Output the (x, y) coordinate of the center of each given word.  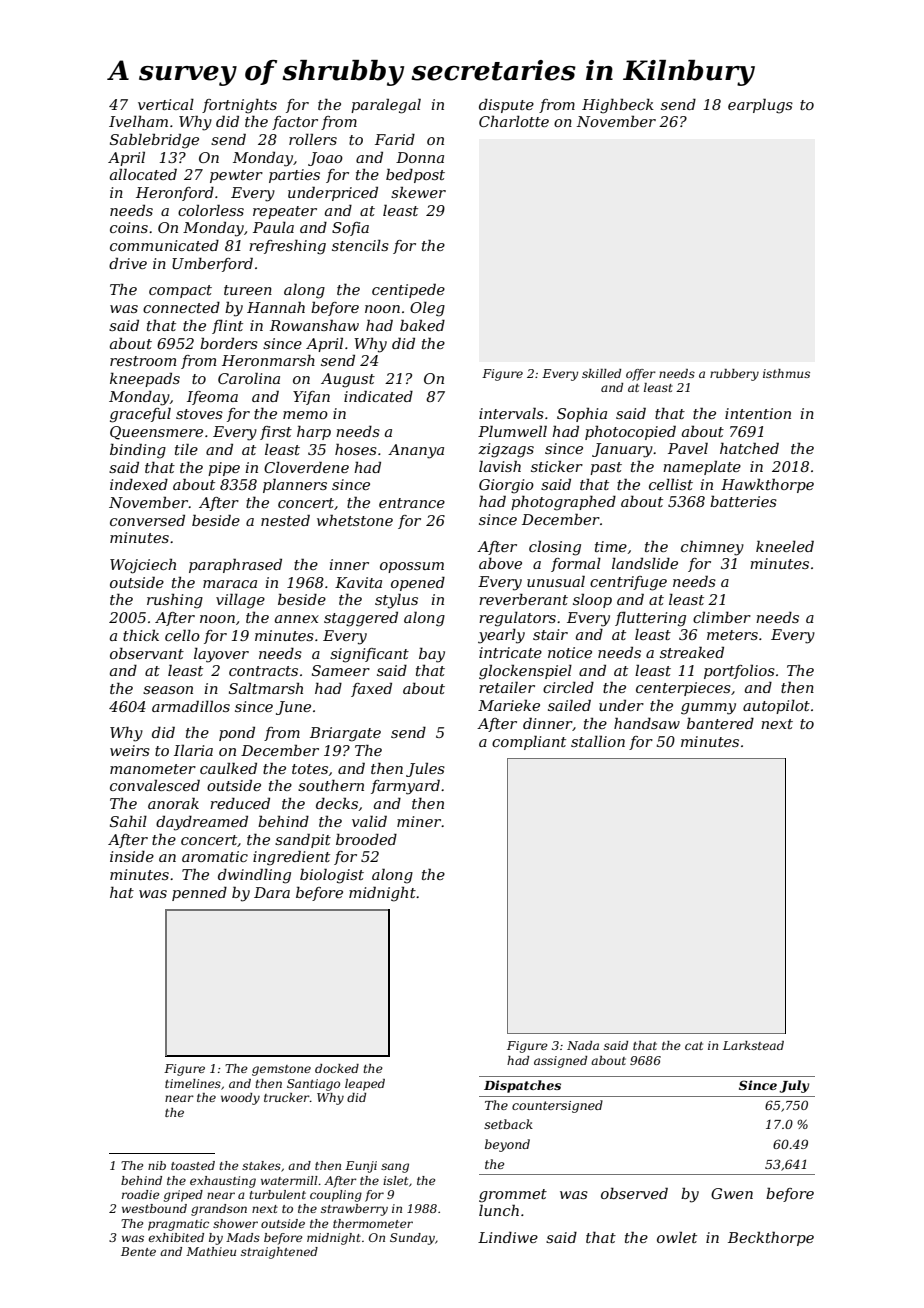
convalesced (155, 785)
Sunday (412, 1239)
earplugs (760, 106)
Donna (420, 157)
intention (758, 413)
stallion (598, 741)
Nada (583, 1045)
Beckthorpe (771, 1238)
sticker (557, 466)
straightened (279, 1253)
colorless (211, 210)
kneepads (145, 380)
